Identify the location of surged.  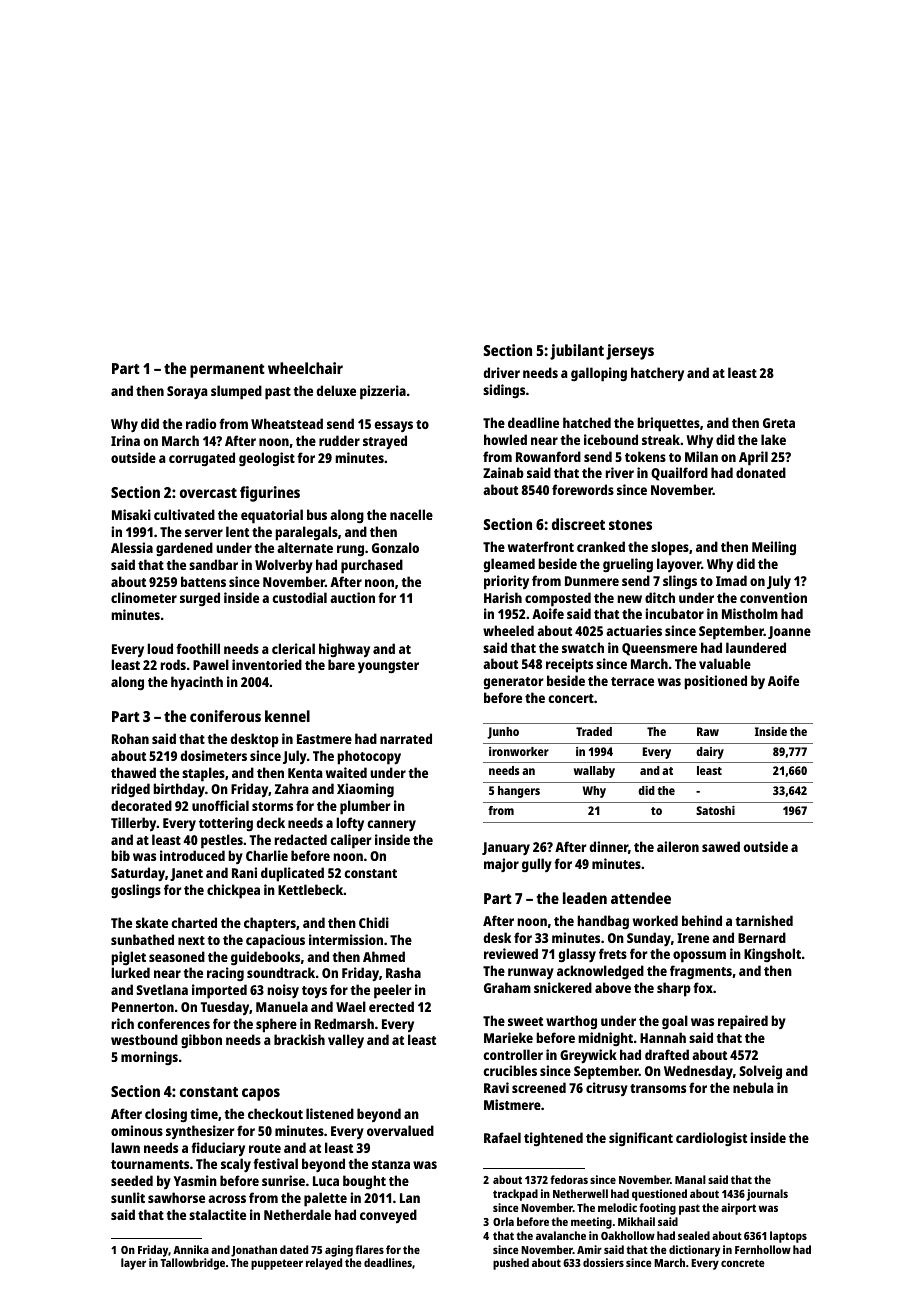
(200, 599).
